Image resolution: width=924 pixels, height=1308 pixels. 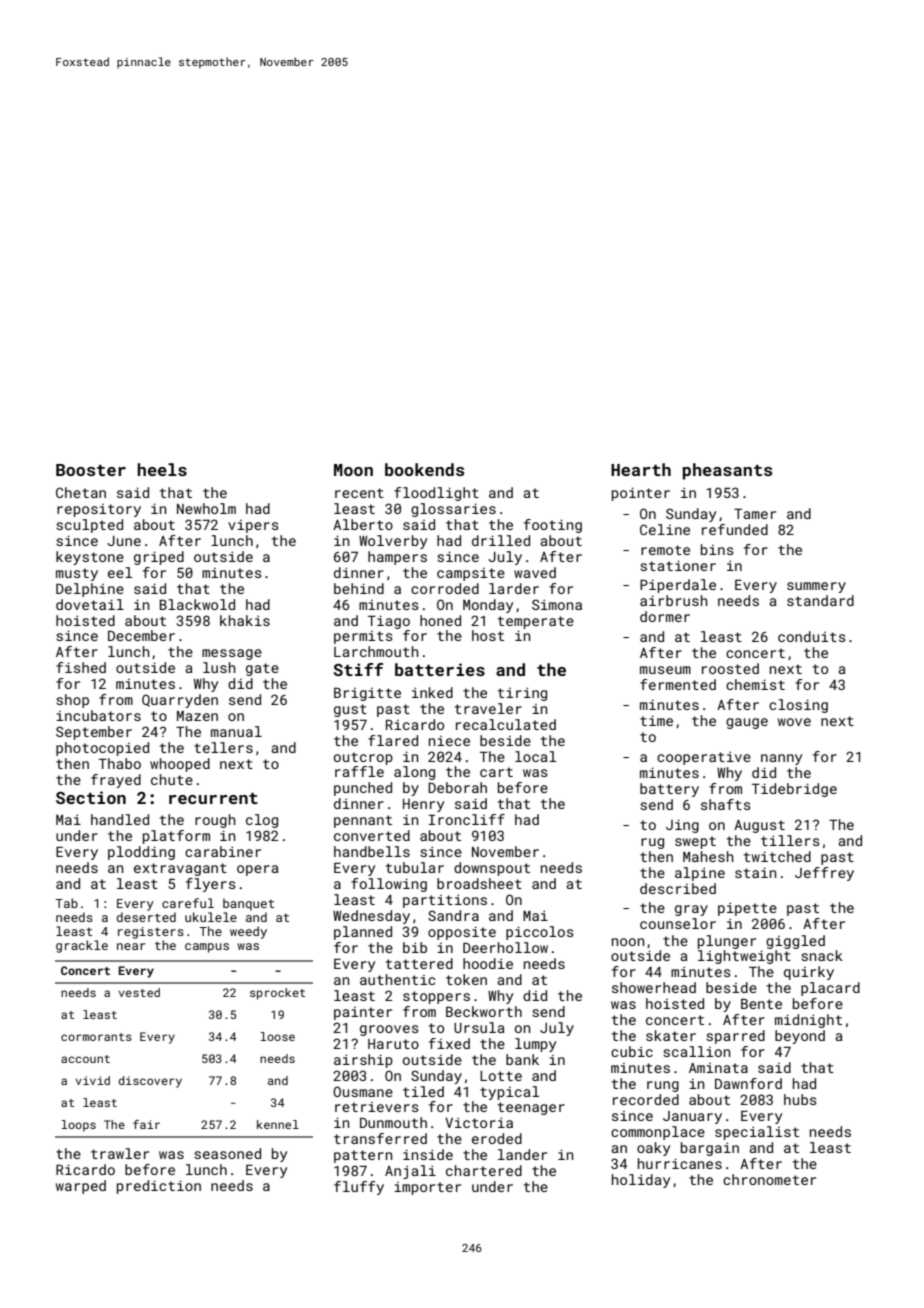 What do you see at coordinates (150, 1082) in the screenshot?
I see `discovery` at bounding box center [150, 1082].
